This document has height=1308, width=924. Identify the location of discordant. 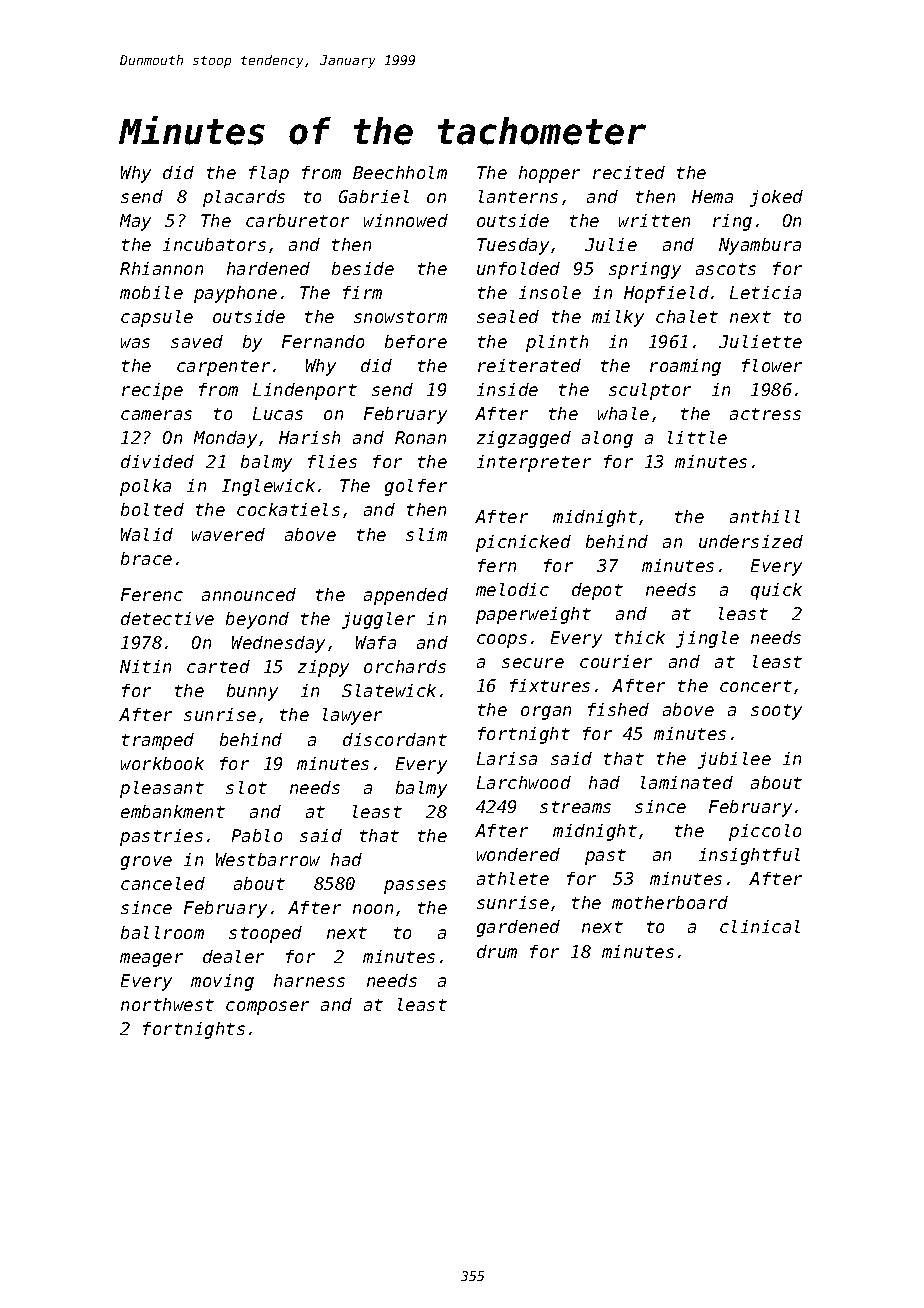
(395, 739).
